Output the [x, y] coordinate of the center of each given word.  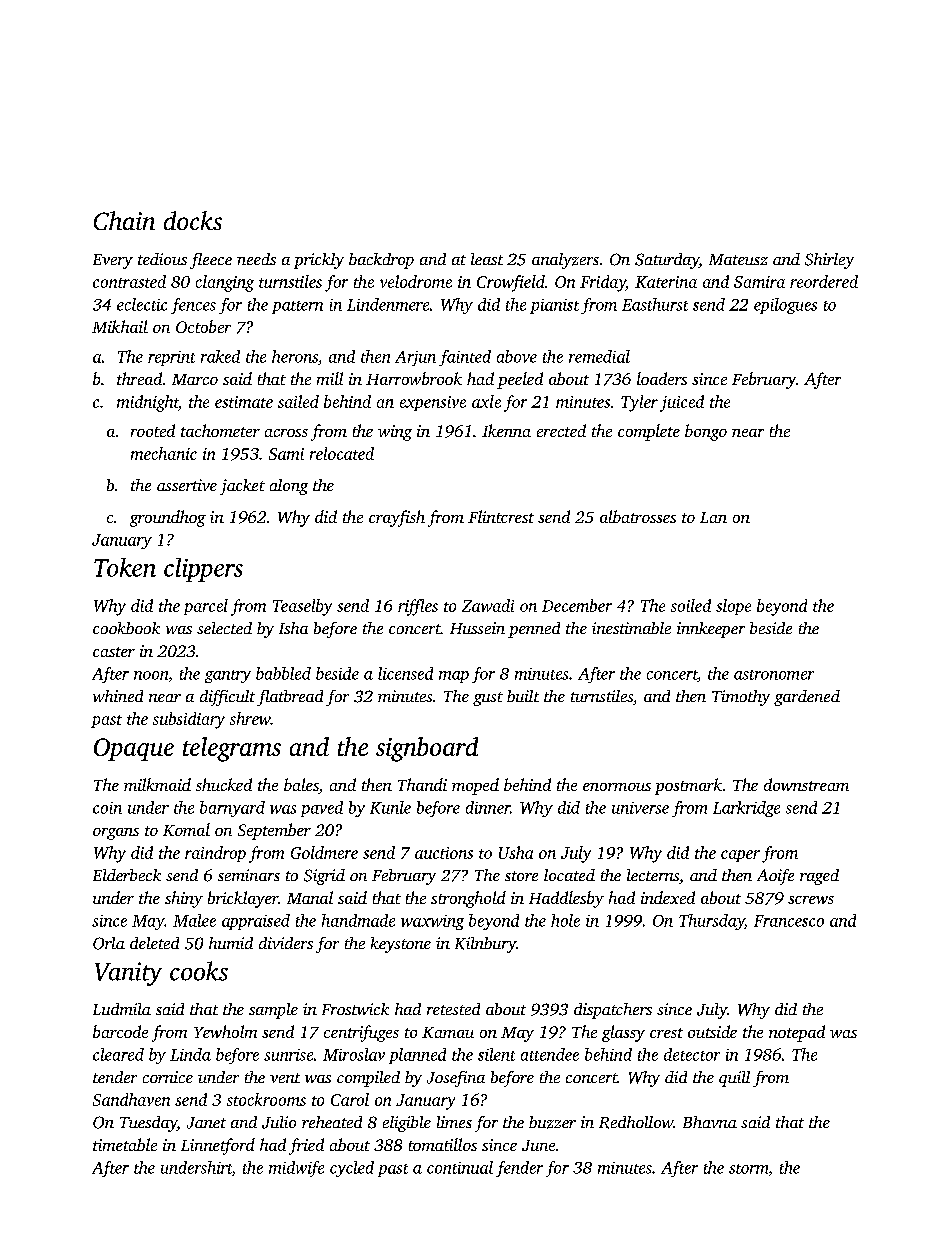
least [487, 259]
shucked [224, 784]
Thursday [712, 922]
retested [453, 1009]
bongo [706, 432]
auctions [444, 853]
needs [256, 259]
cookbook [126, 628]
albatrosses [638, 516]
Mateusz [738, 259]
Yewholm [225, 1031]
